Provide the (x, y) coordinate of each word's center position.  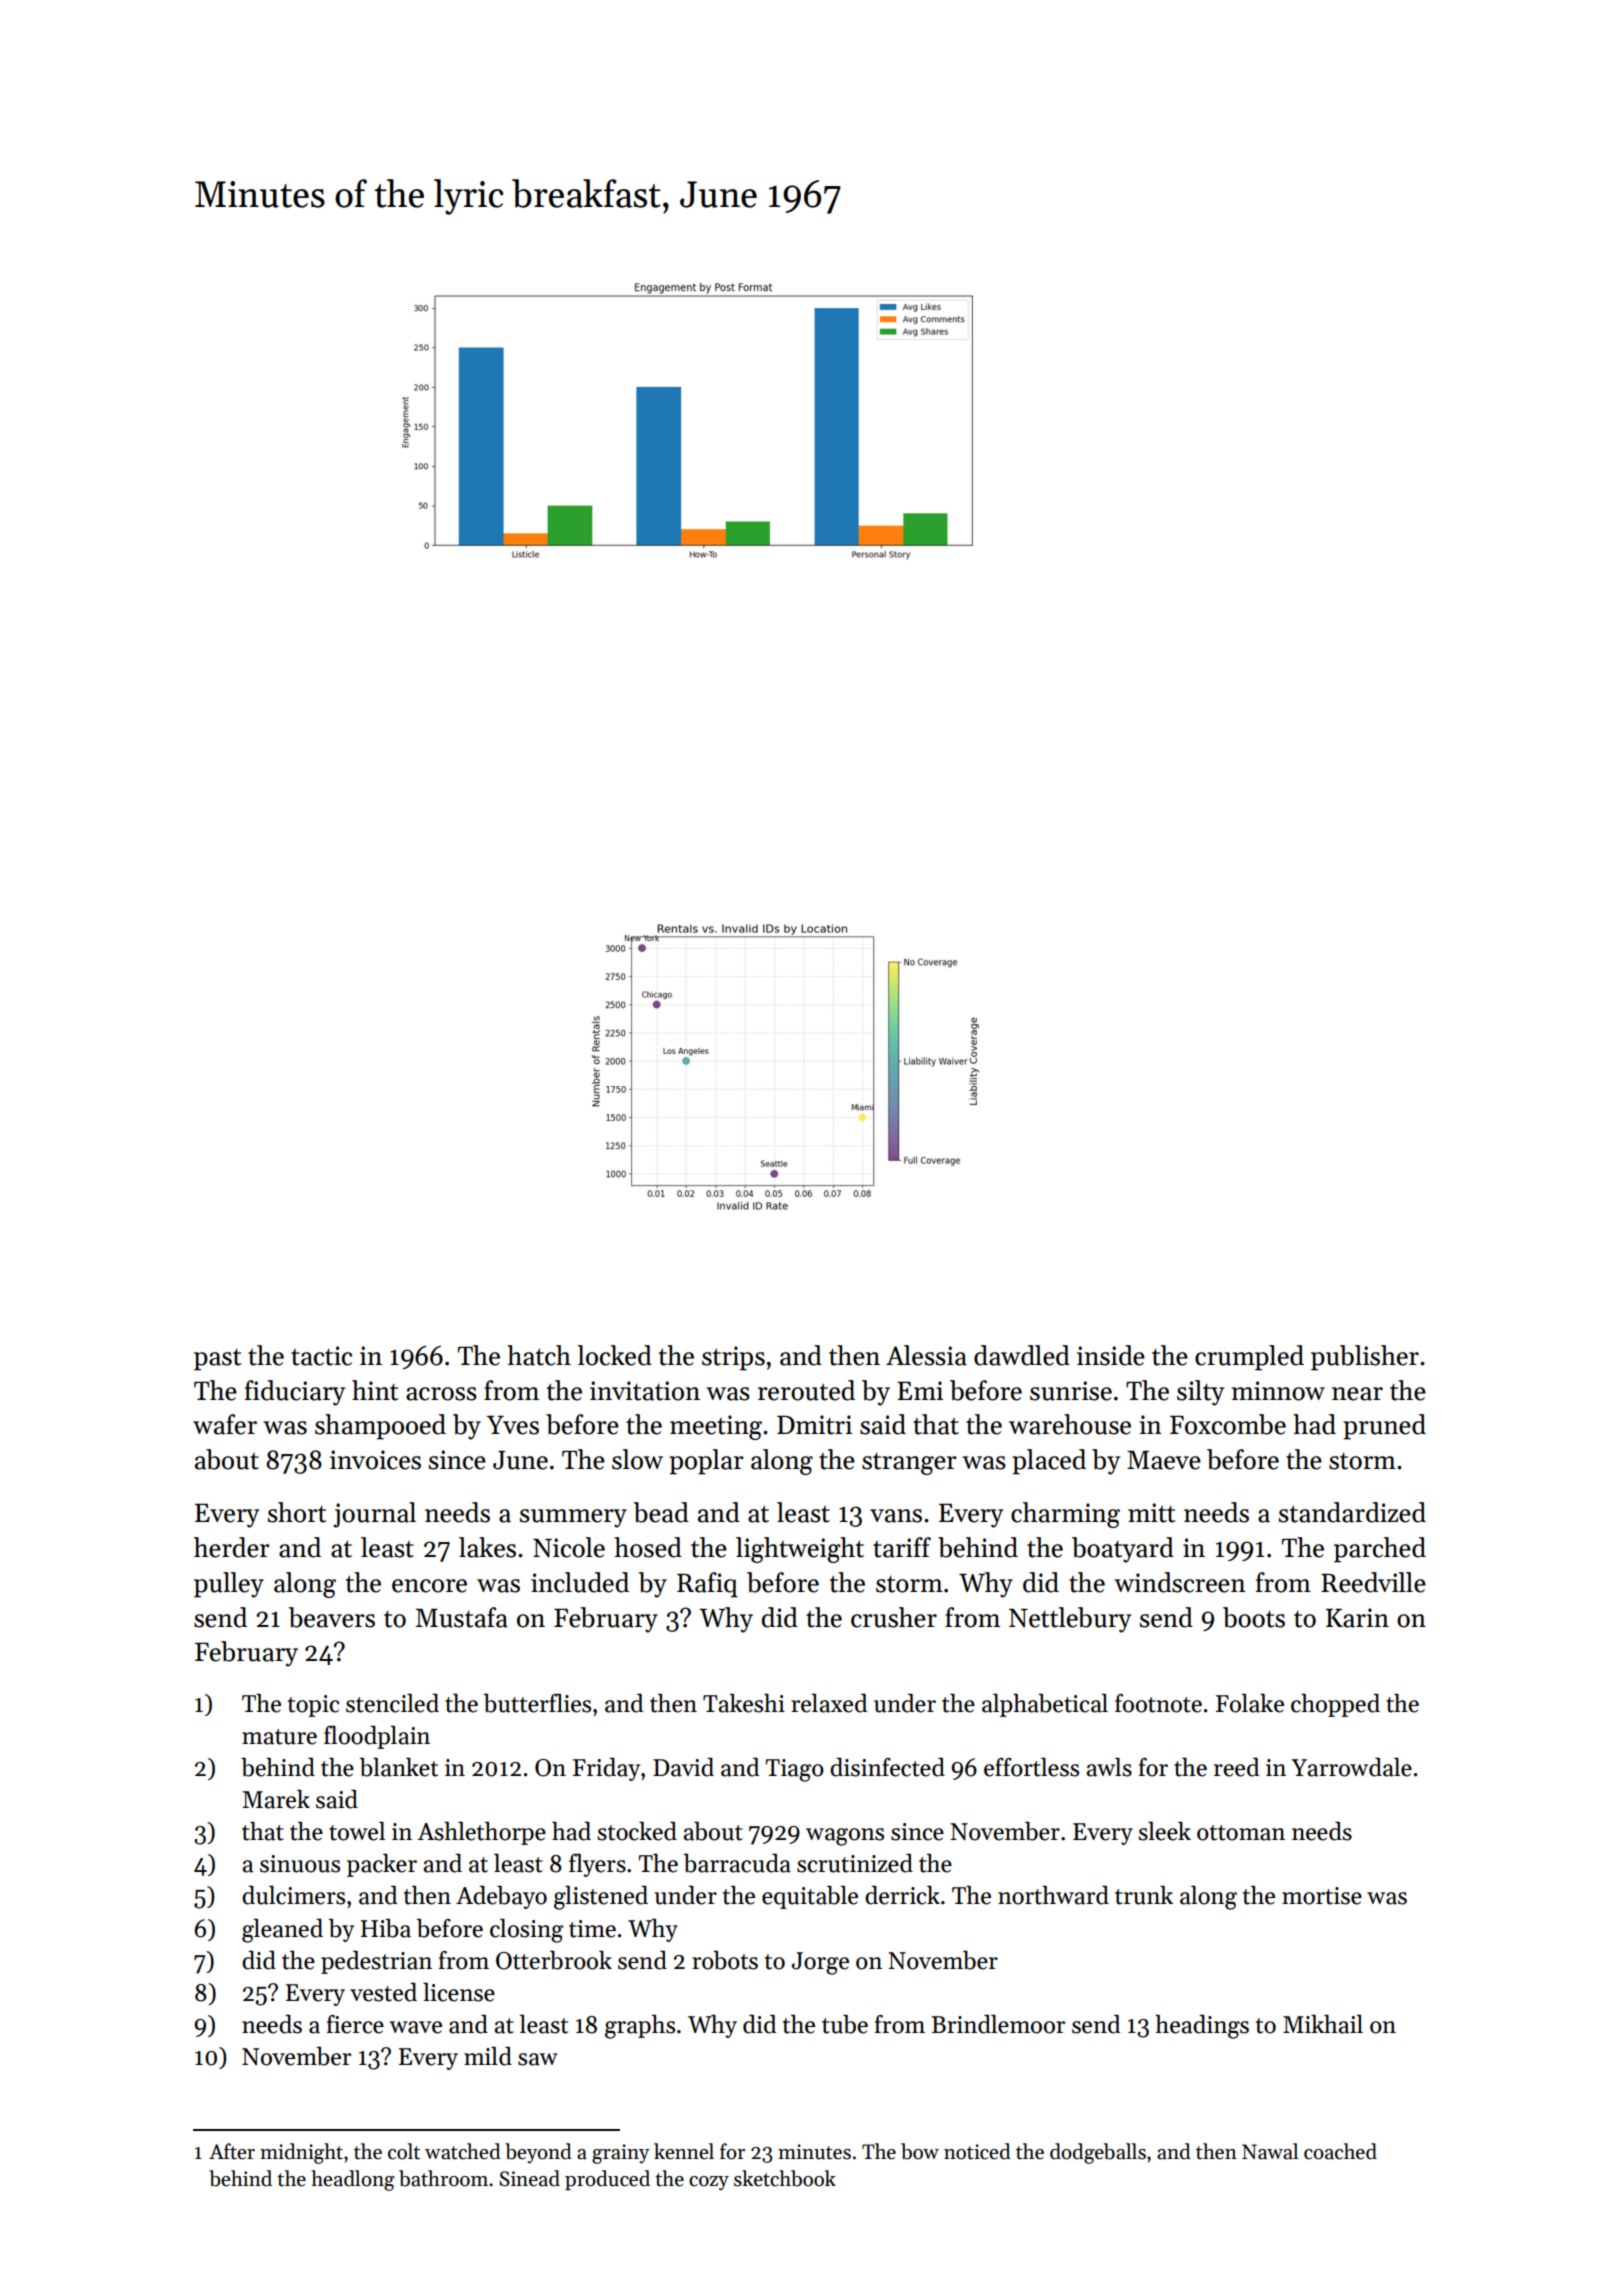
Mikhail (1323, 2024)
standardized (1352, 1512)
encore (429, 1586)
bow (920, 2151)
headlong (353, 2180)
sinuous (300, 1864)
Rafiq (707, 1585)
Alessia (926, 1355)
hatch (539, 1355)
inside (1111, 1355)
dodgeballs (1098, 2153)
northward (1053, 1895)
